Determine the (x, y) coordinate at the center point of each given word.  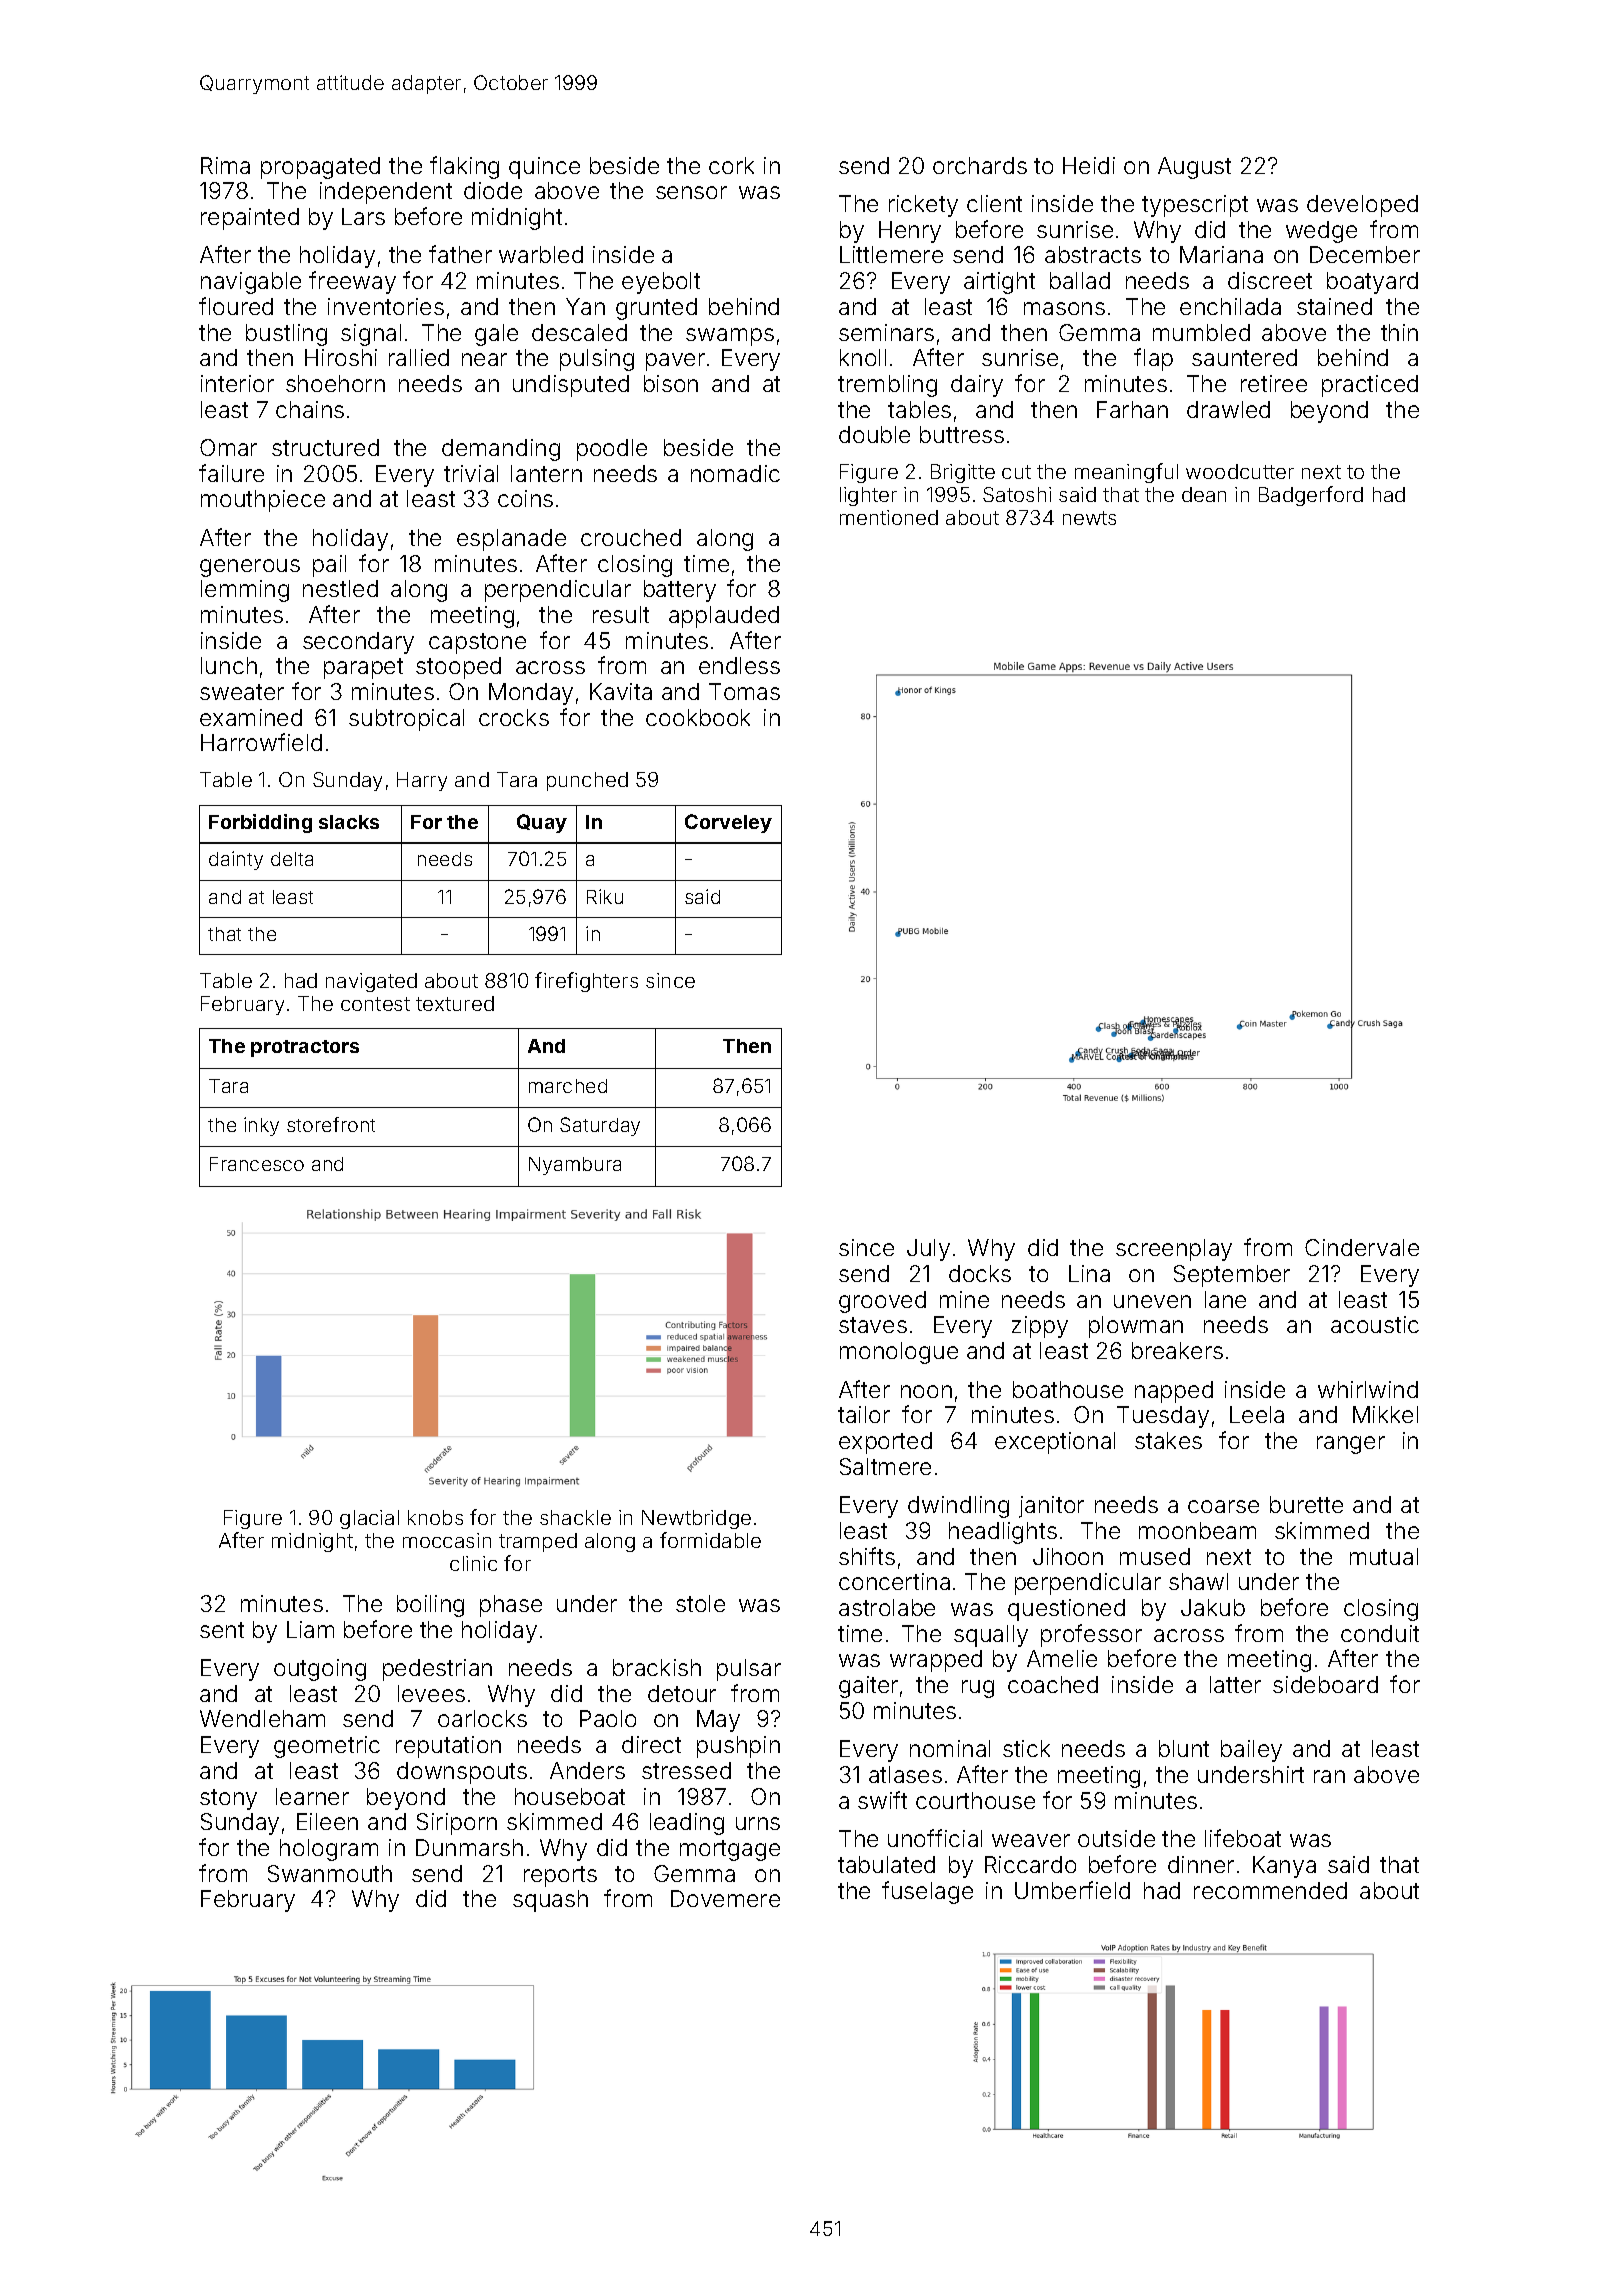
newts (1089, 518)
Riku (605, 896)
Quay (542, 823)
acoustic (1375, 1324)
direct (651, 1744)
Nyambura (575, 1166)
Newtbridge (696, 1519)
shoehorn (335, 383)
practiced (1370, 386)
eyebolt (661, 283)
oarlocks (482, 1718)
